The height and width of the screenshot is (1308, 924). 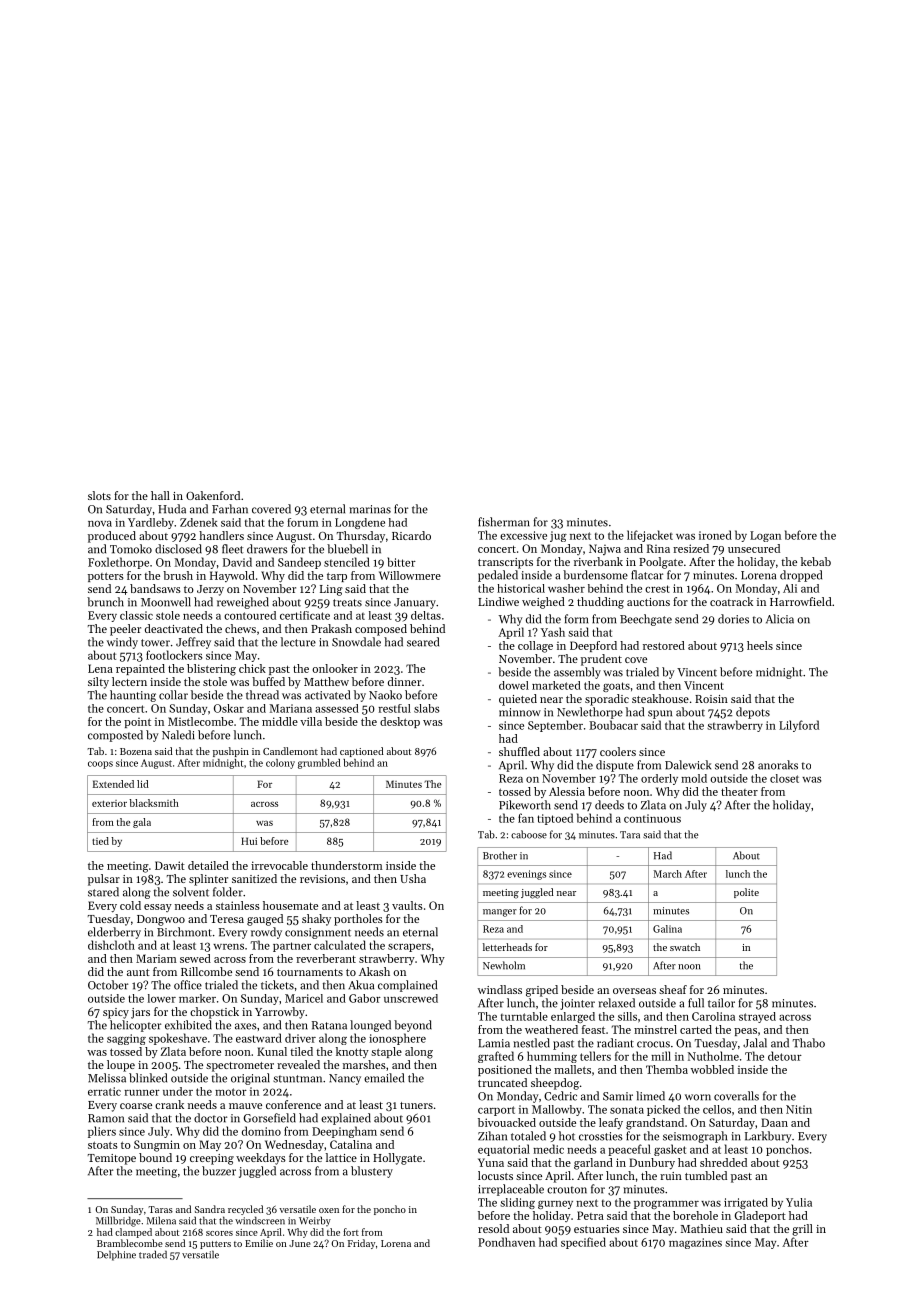 What do you see at coordinates (213, 495) in the screenshot?
I see `Oakenford` at bounding box center [213, 495].
